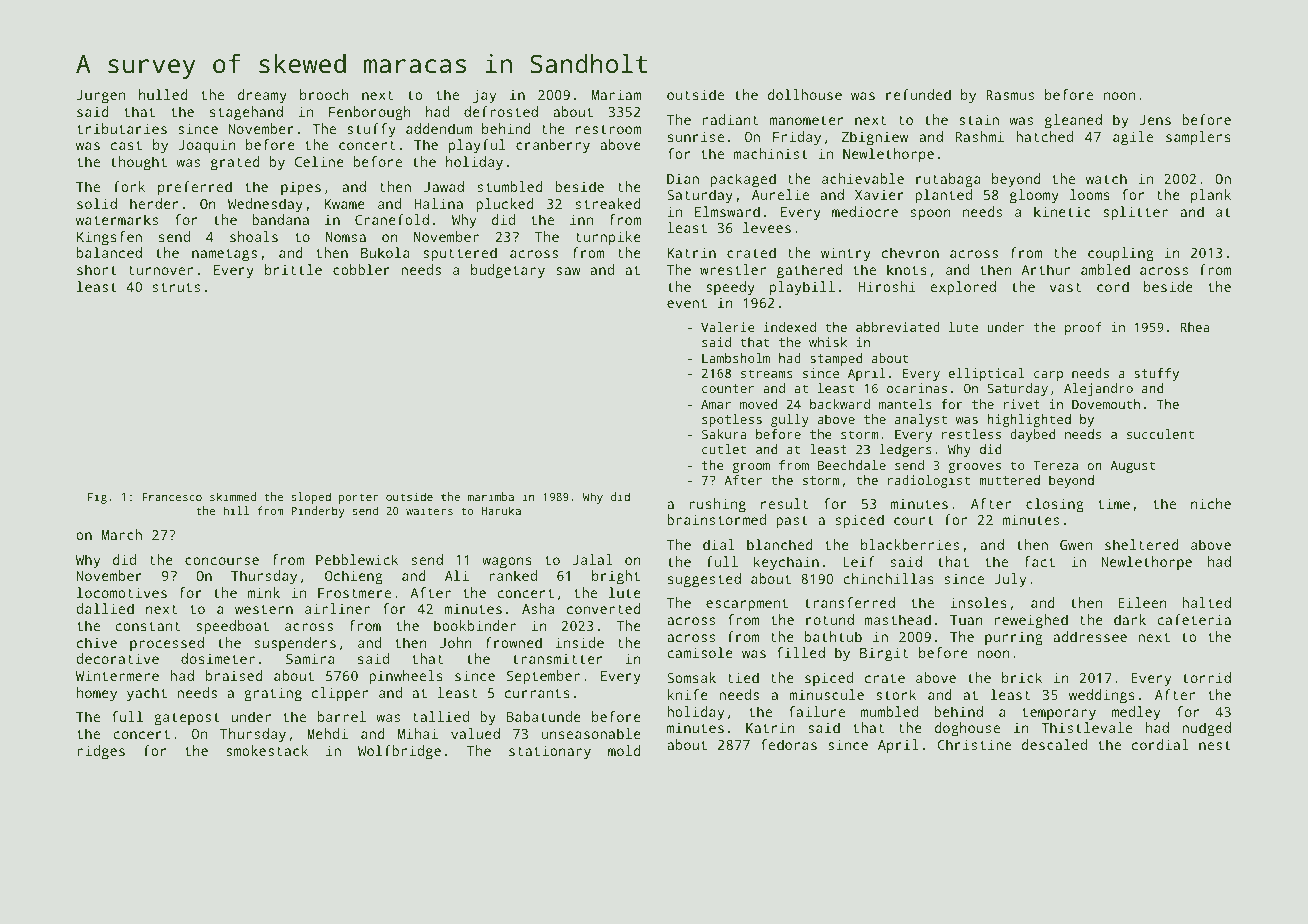 The image size is (1308, 924). I want to click on braised, so click(234, 675).
